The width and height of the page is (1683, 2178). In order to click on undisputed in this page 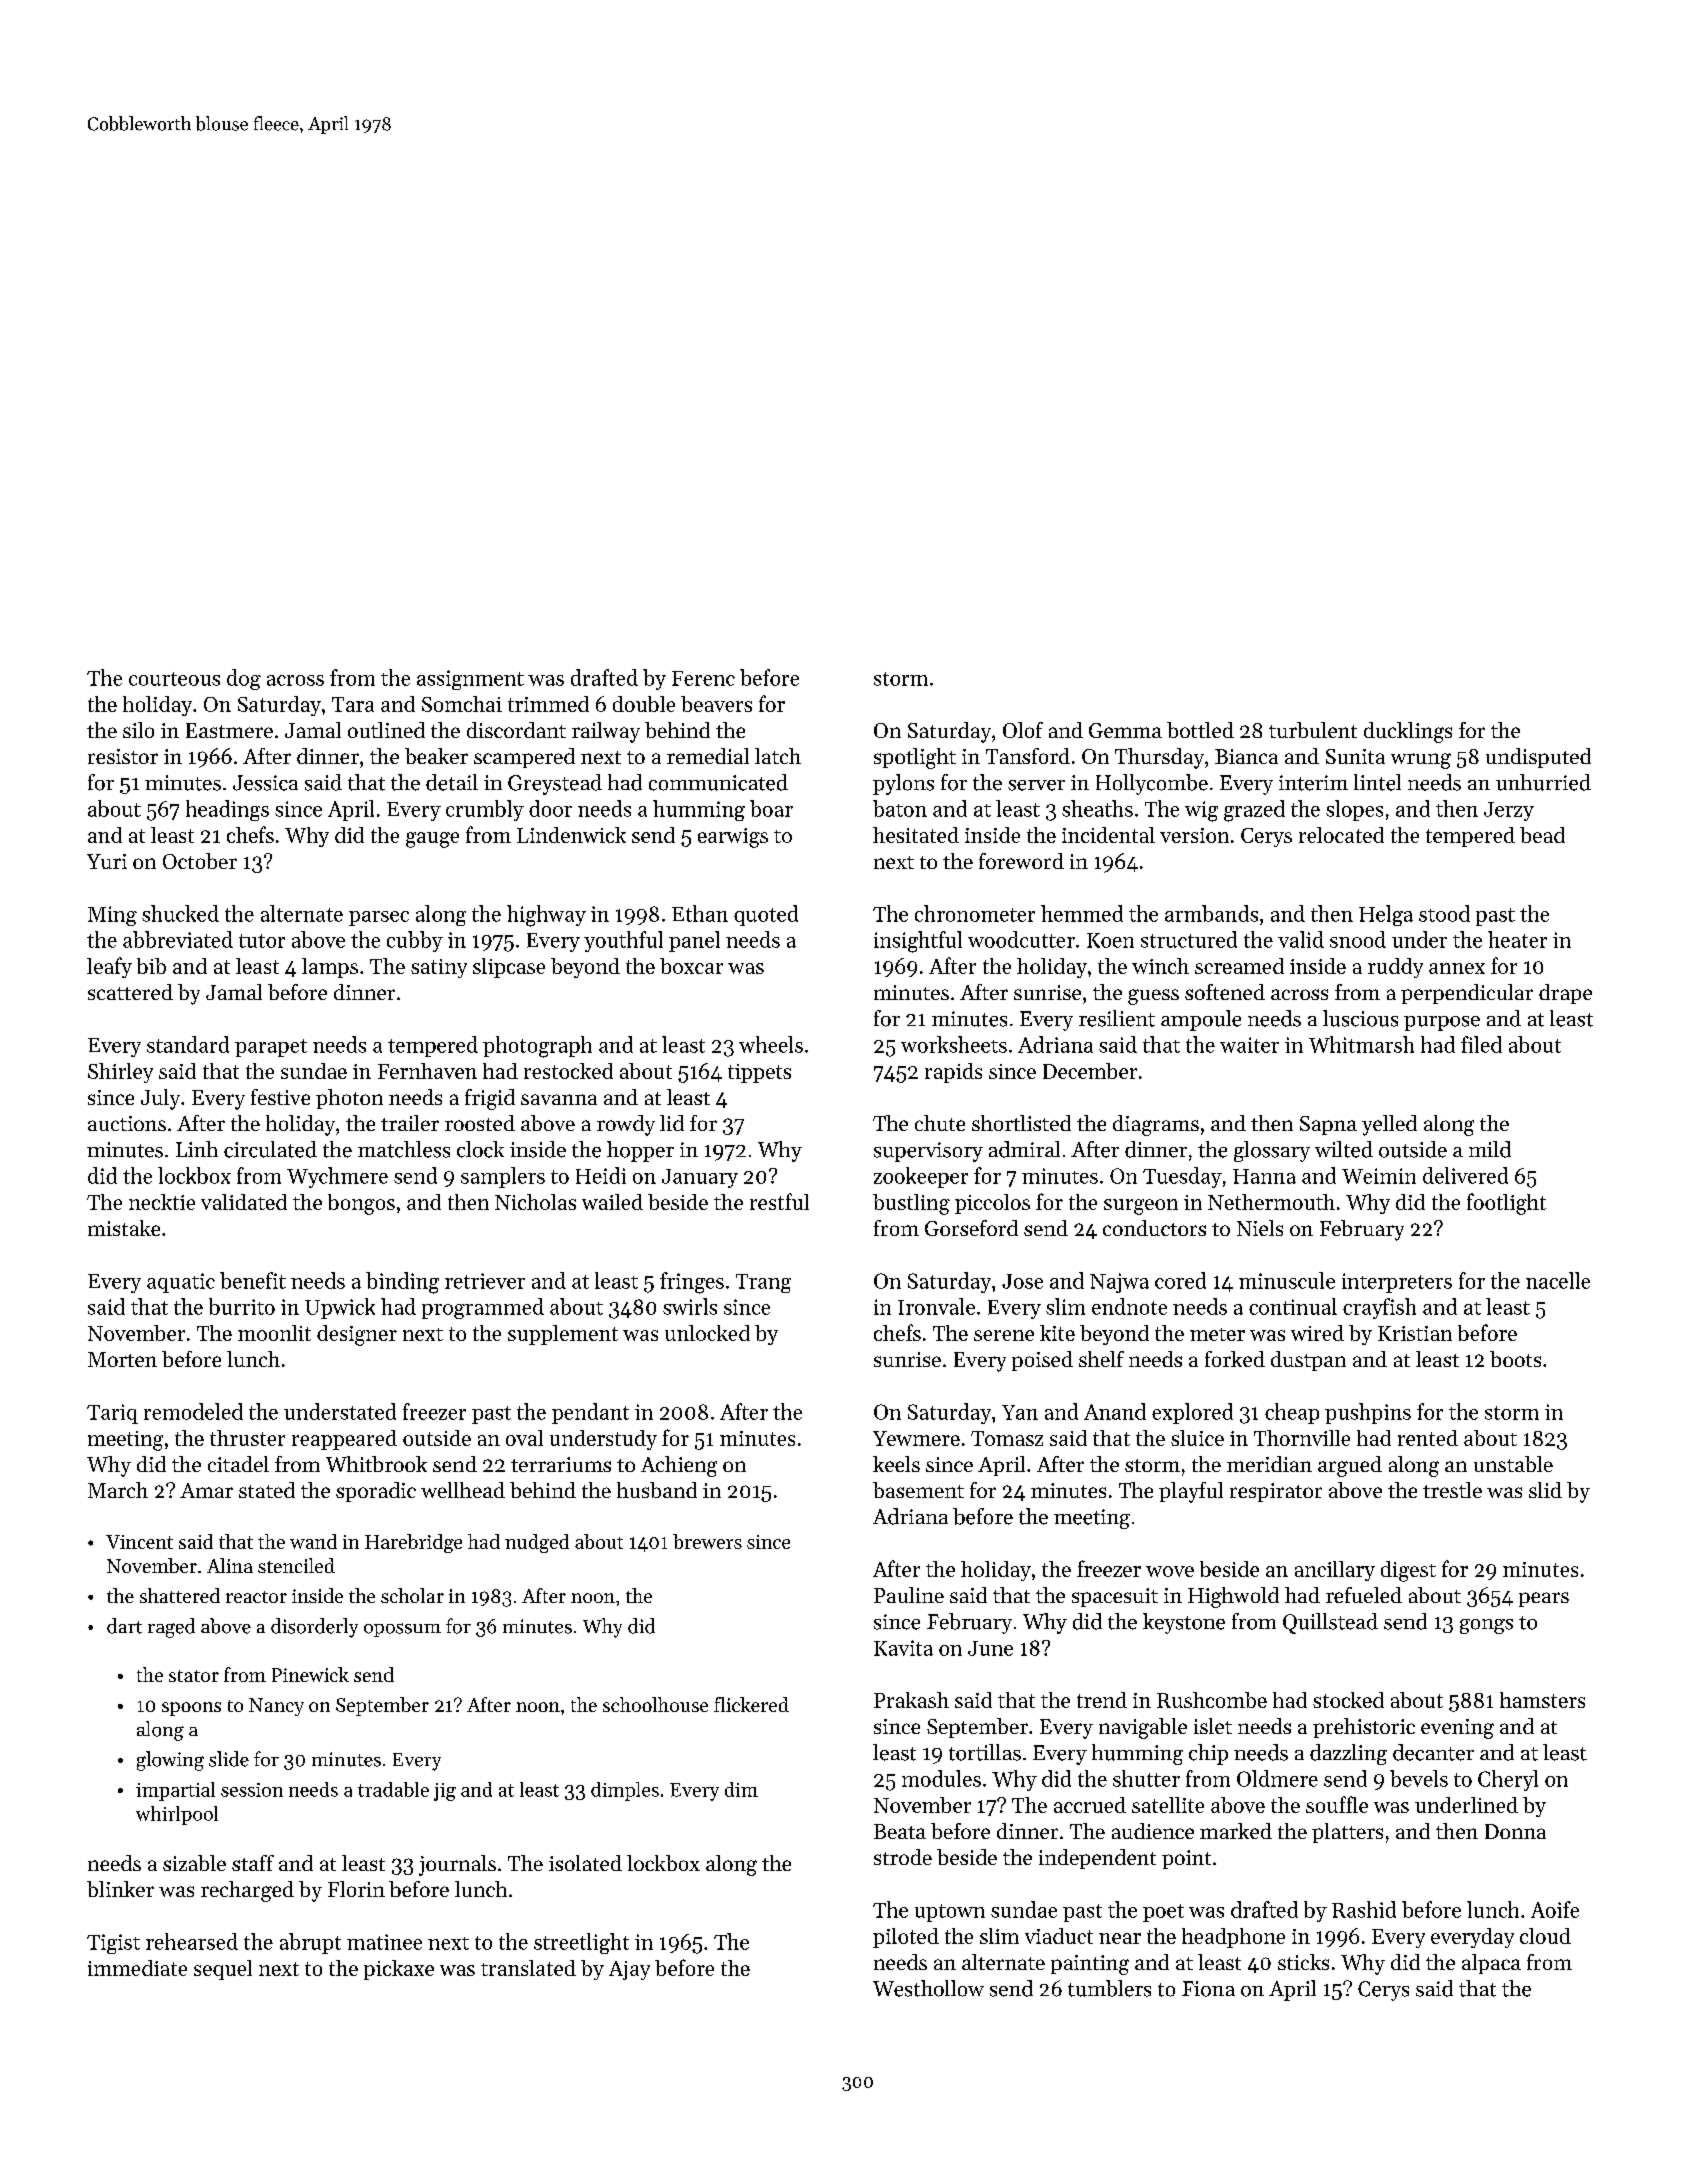, I will do `click(1538, 758)`.
